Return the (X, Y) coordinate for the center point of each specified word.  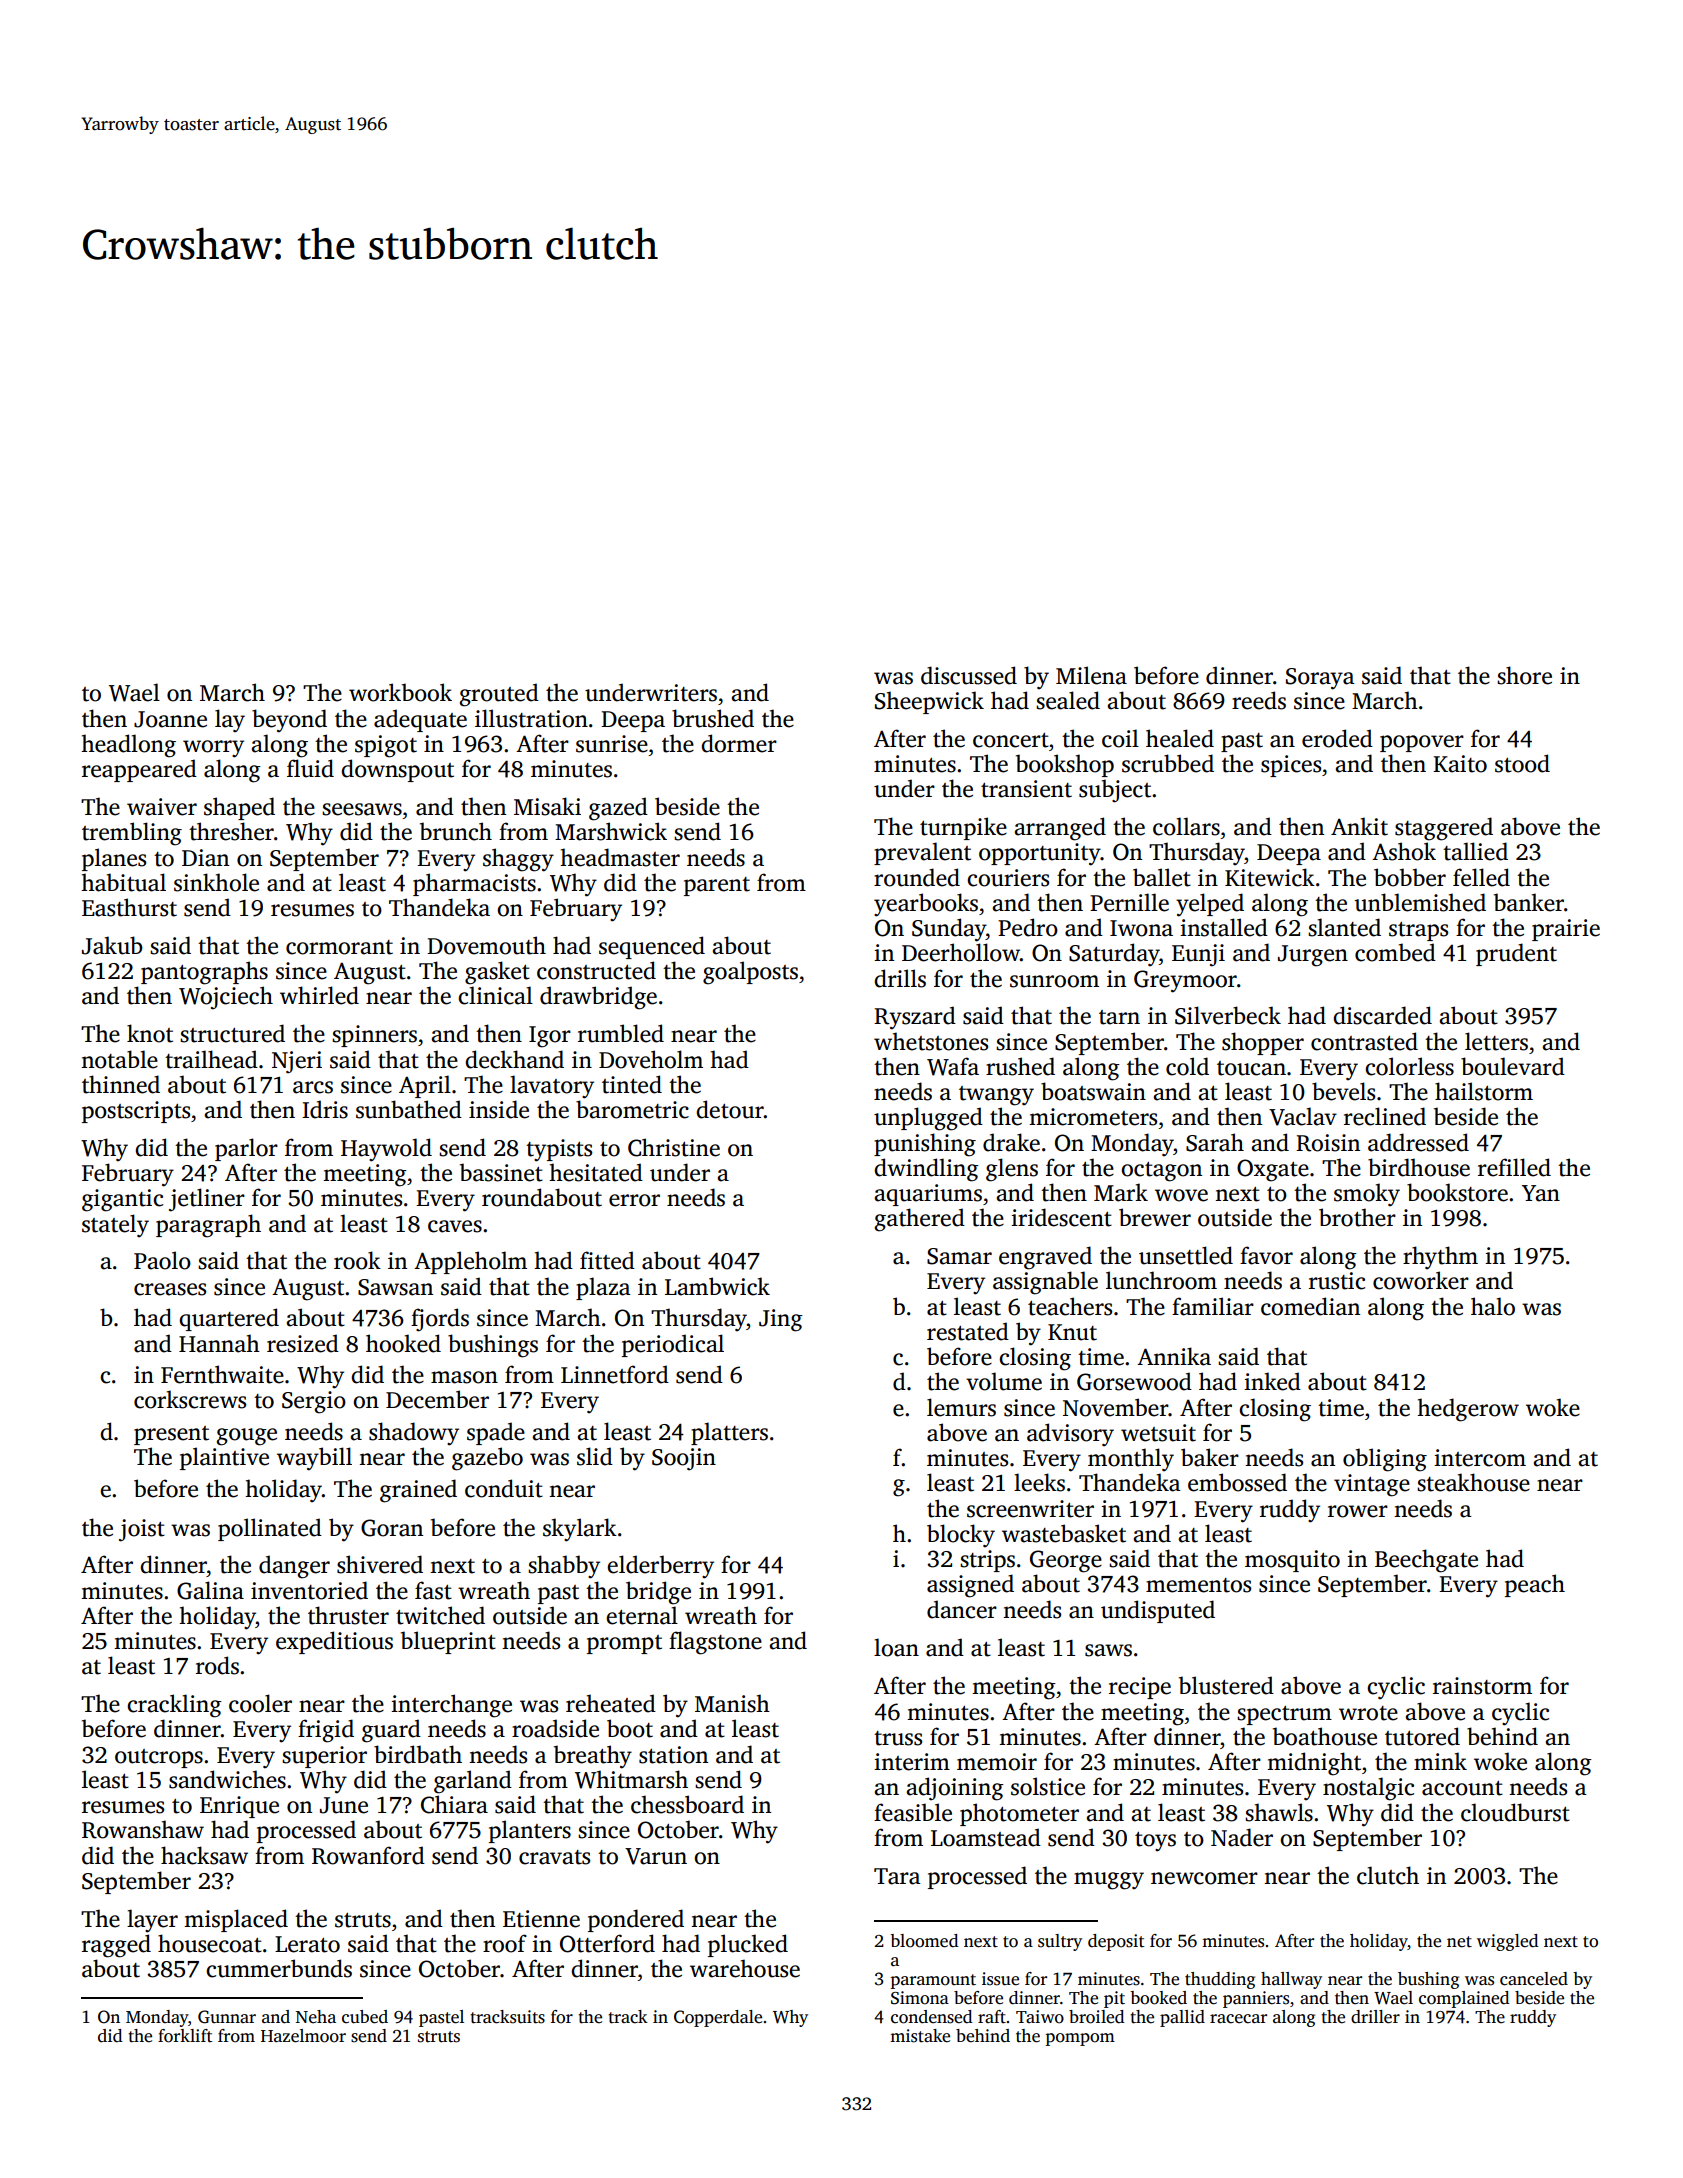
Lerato (307, 1944)
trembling (132, 834)
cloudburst (1515, 1812)
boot (630, 1728)
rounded (917, 877)
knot (150, 1033)
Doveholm (651, 1059)
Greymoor (1185, 981)
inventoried (309, 1590)
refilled (1514, 1167)
